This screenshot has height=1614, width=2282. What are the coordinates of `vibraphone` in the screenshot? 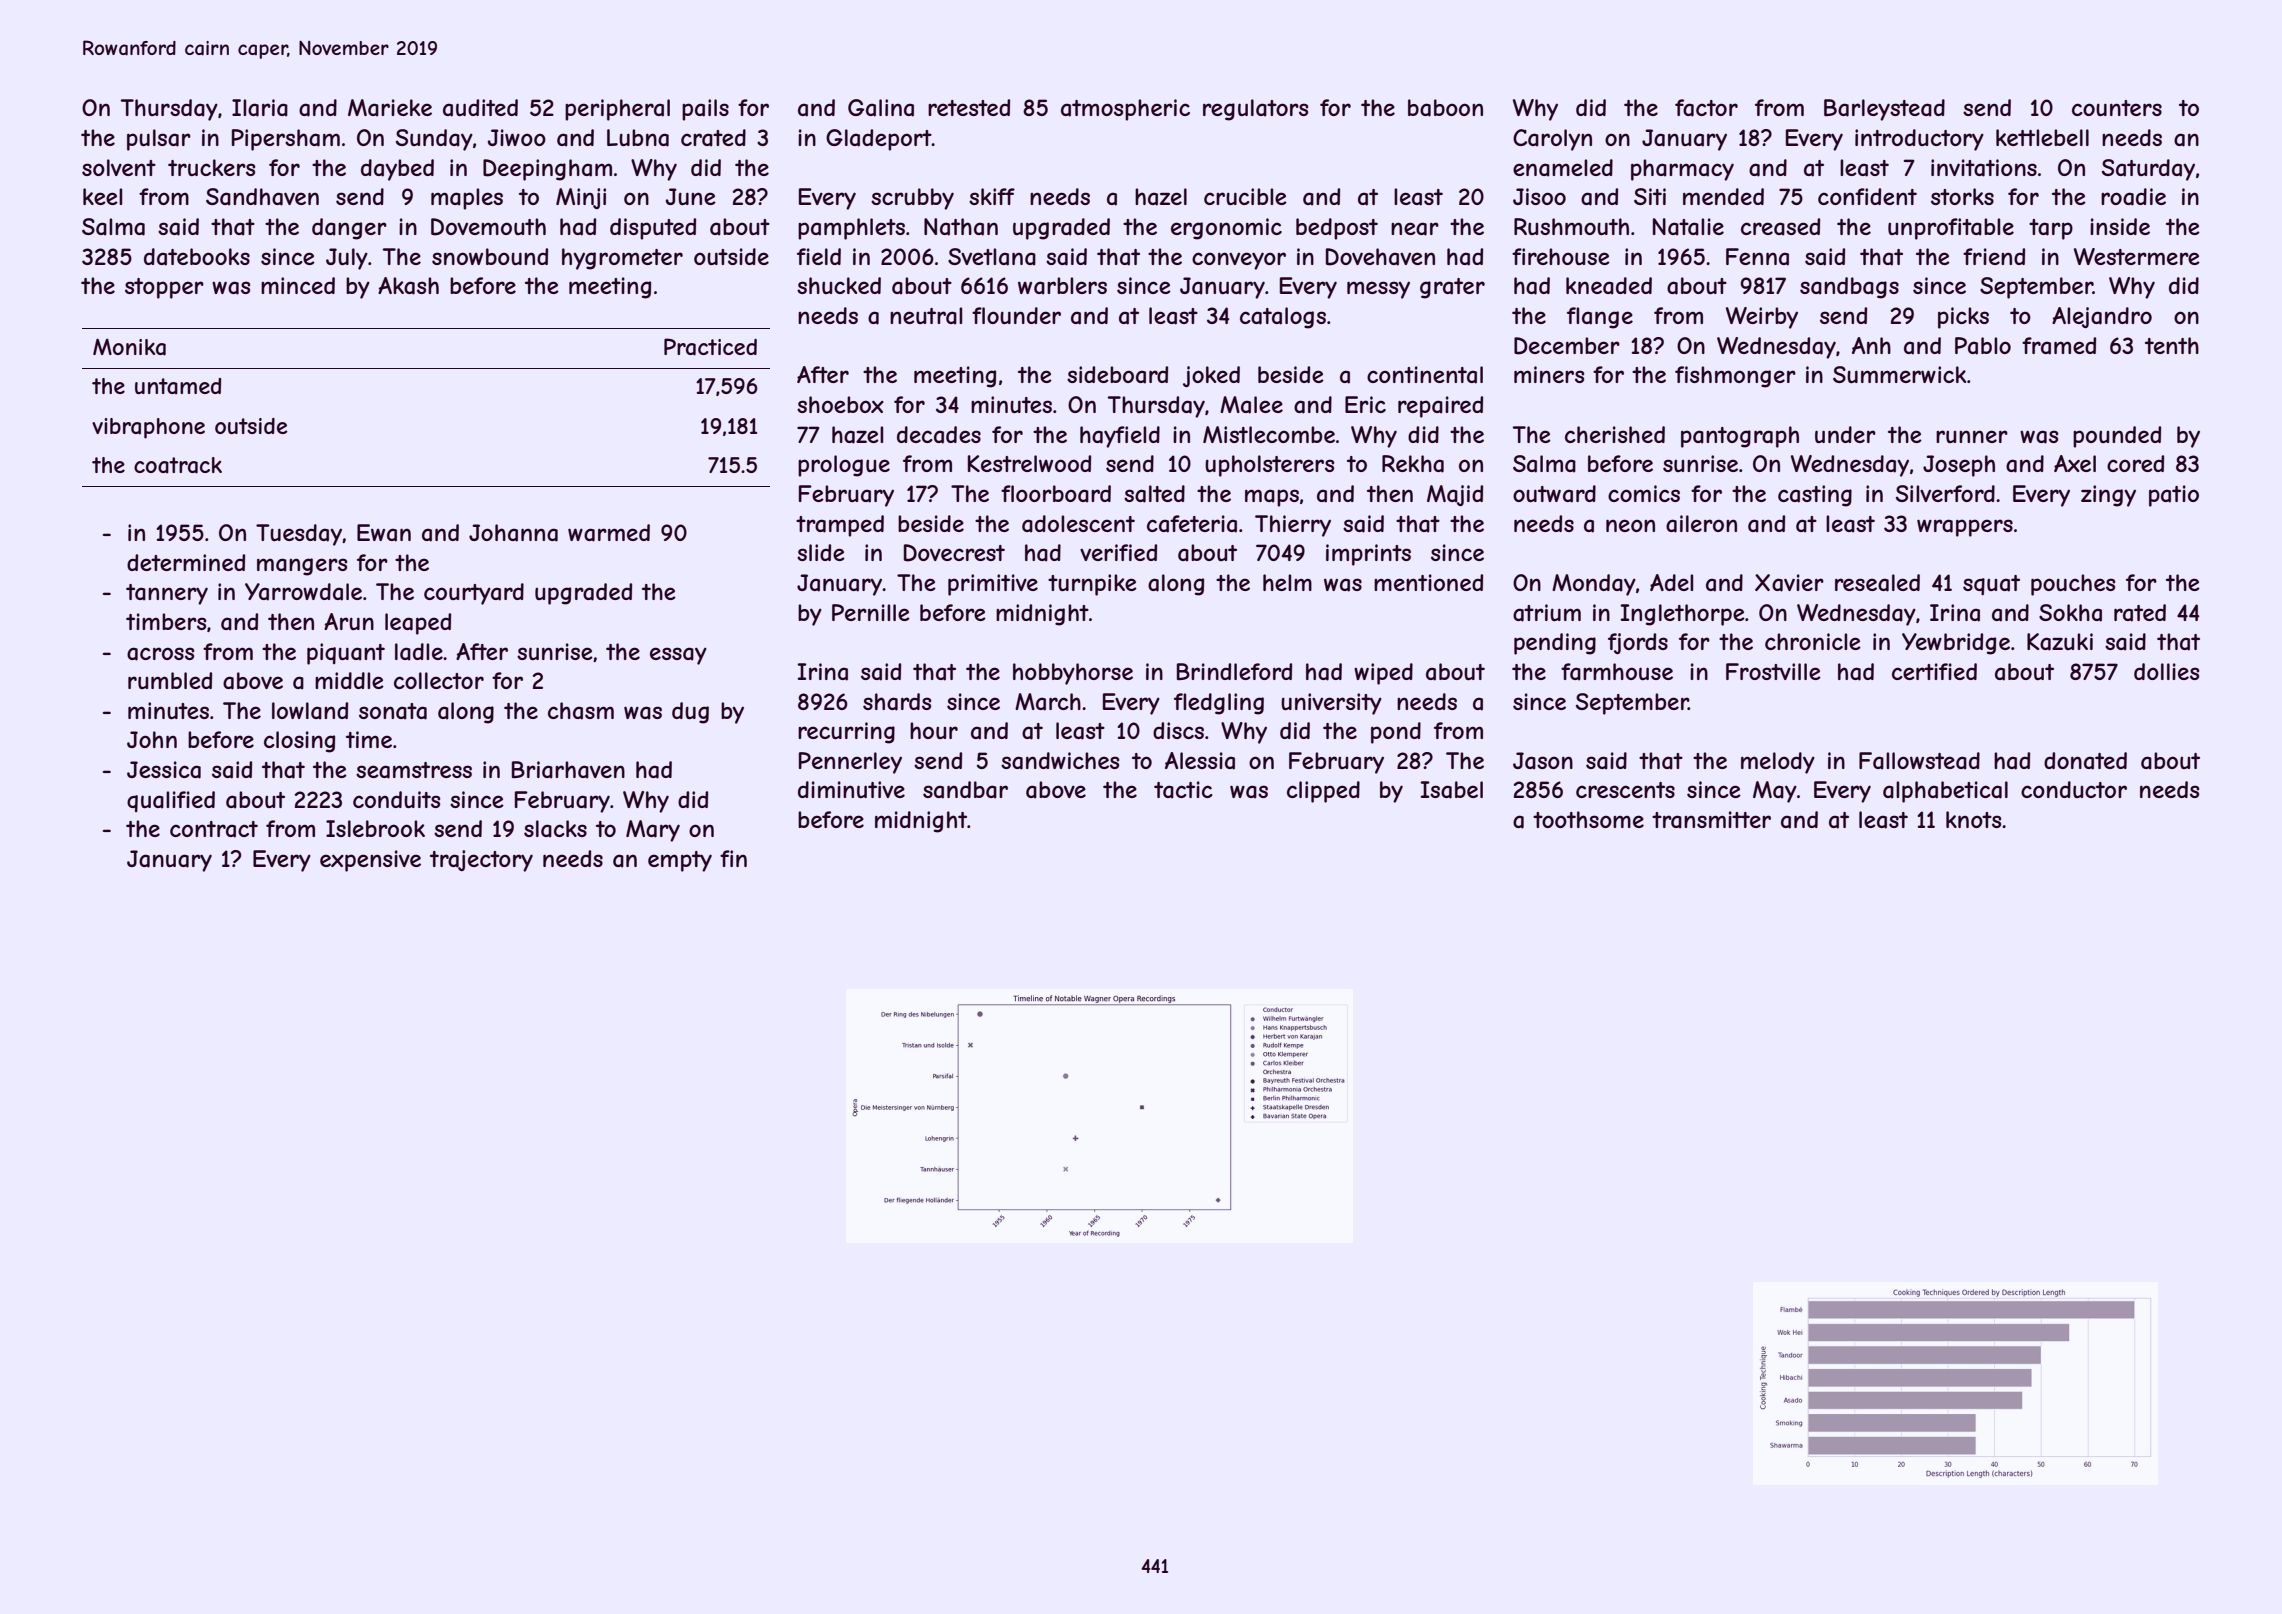 It's located at (148, 428).
